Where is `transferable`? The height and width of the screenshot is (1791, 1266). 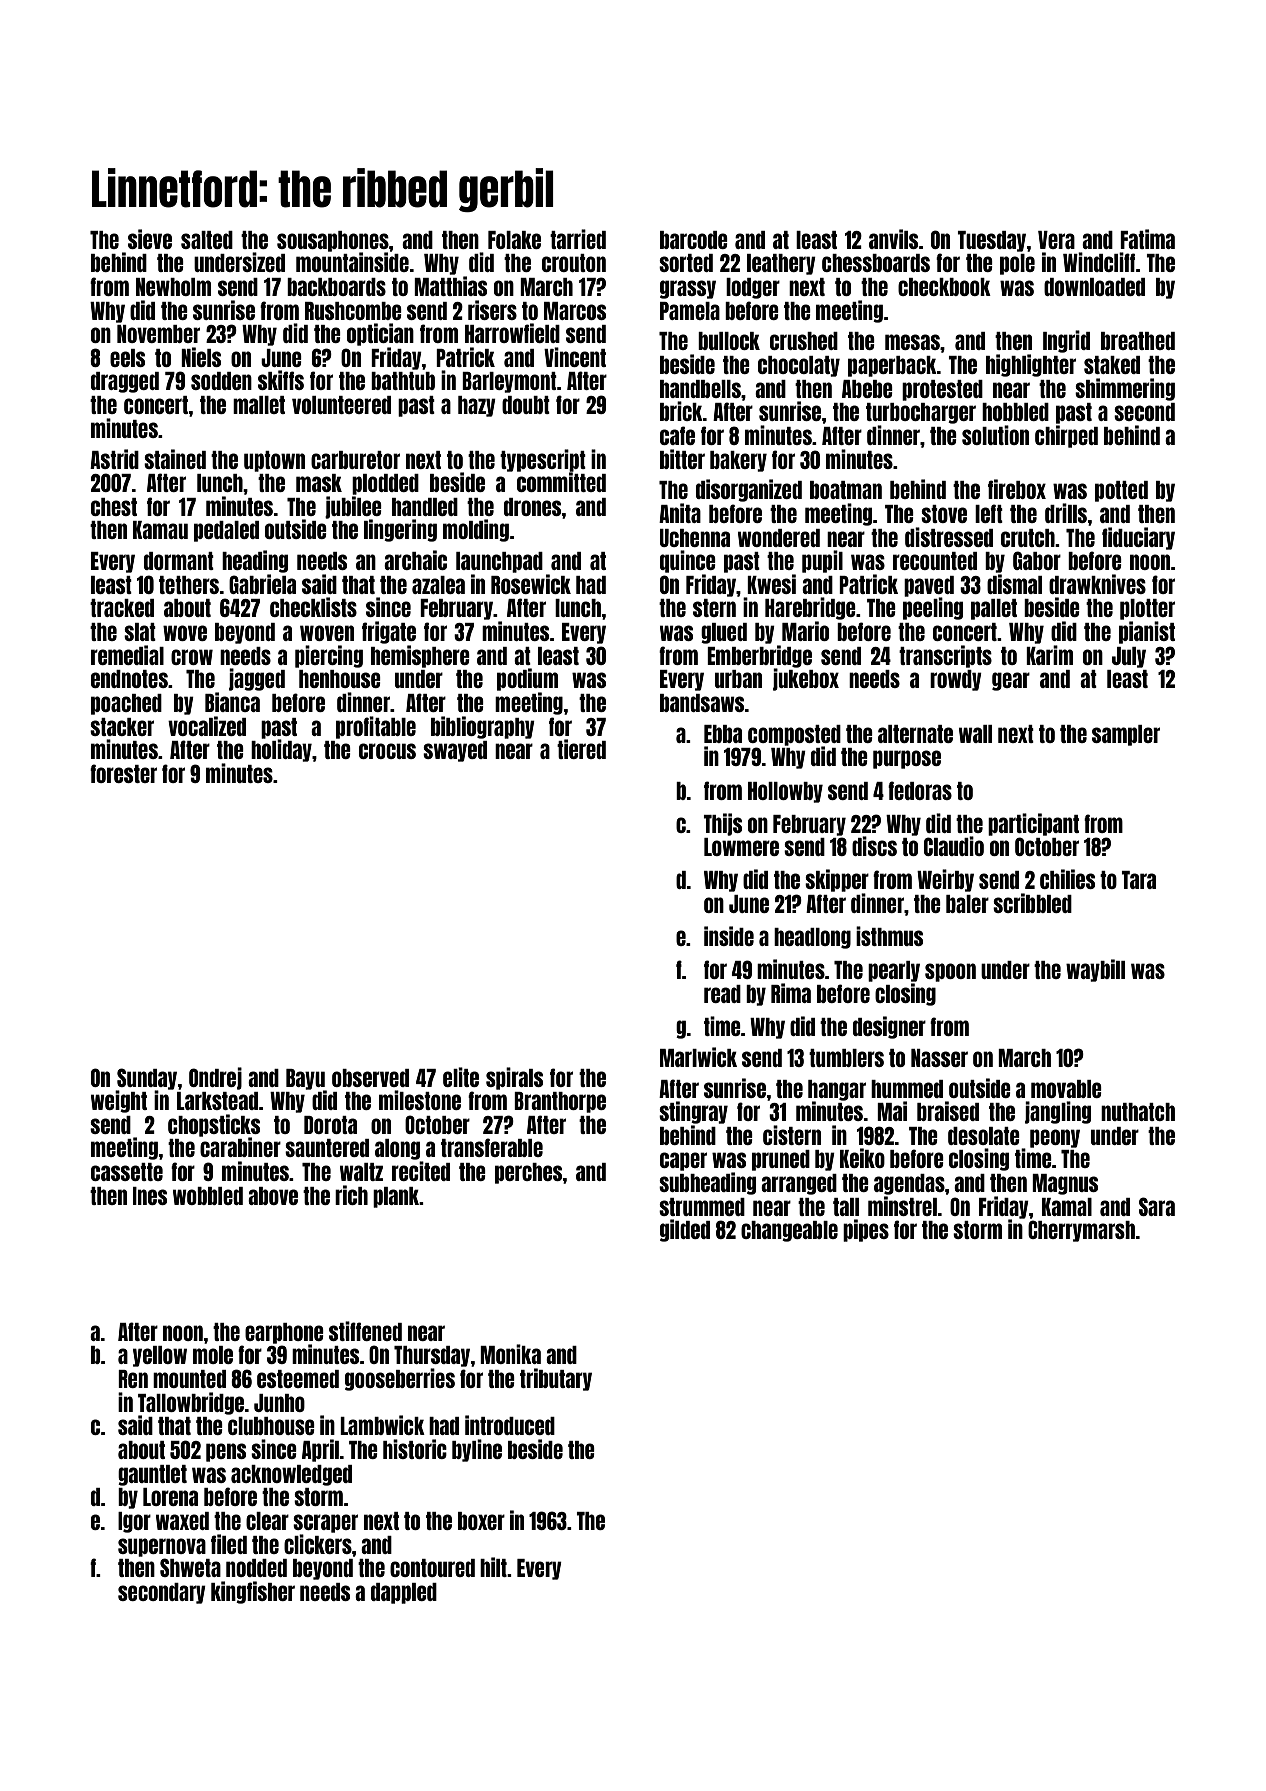 transferable is located at coordinates (492, 1147).
